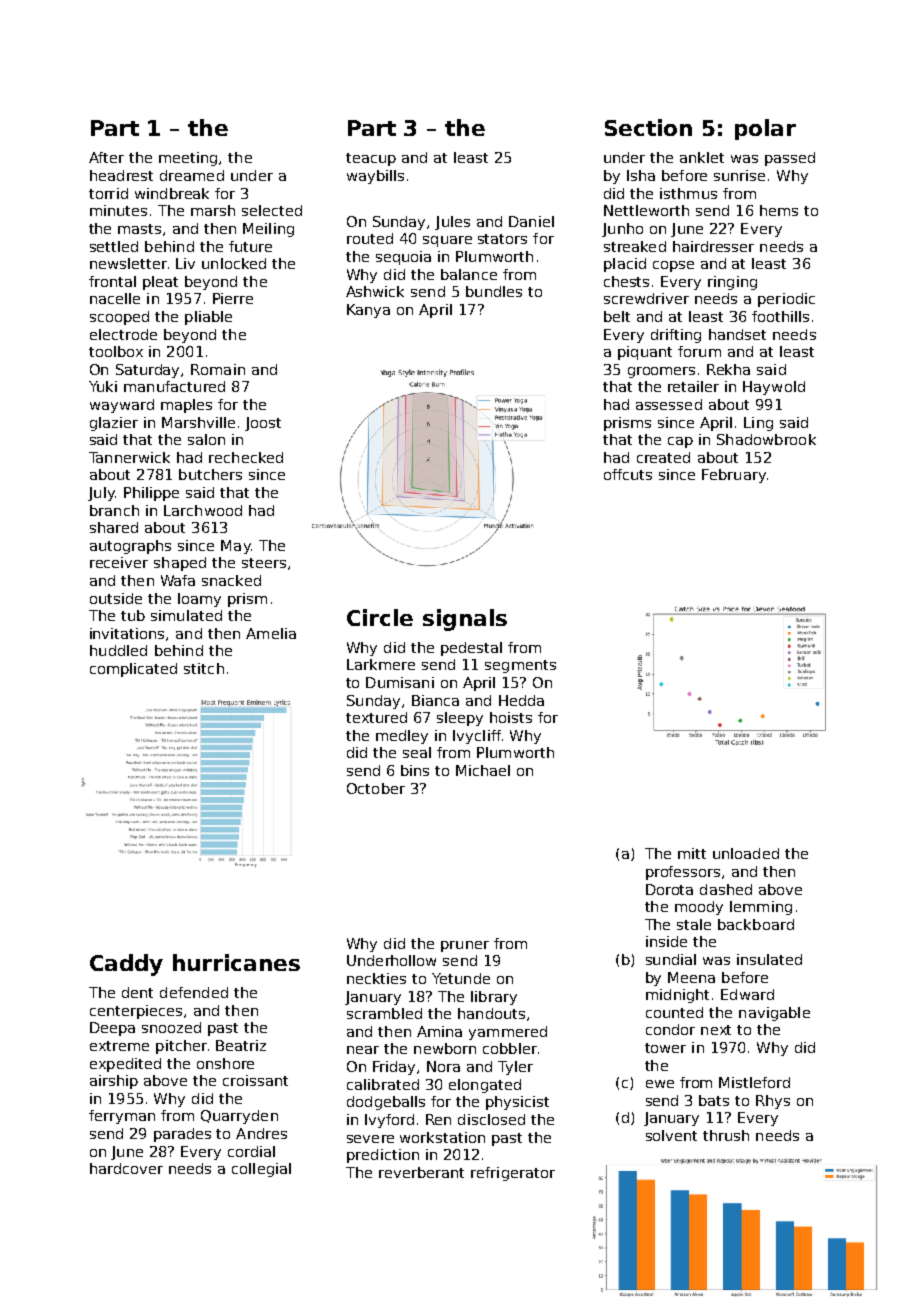 The image size is (908, 1316). What do you see at coordinates (766, 439) in the screenshot?
I see `Shadowbrook` at bounding box center [766, 439].
